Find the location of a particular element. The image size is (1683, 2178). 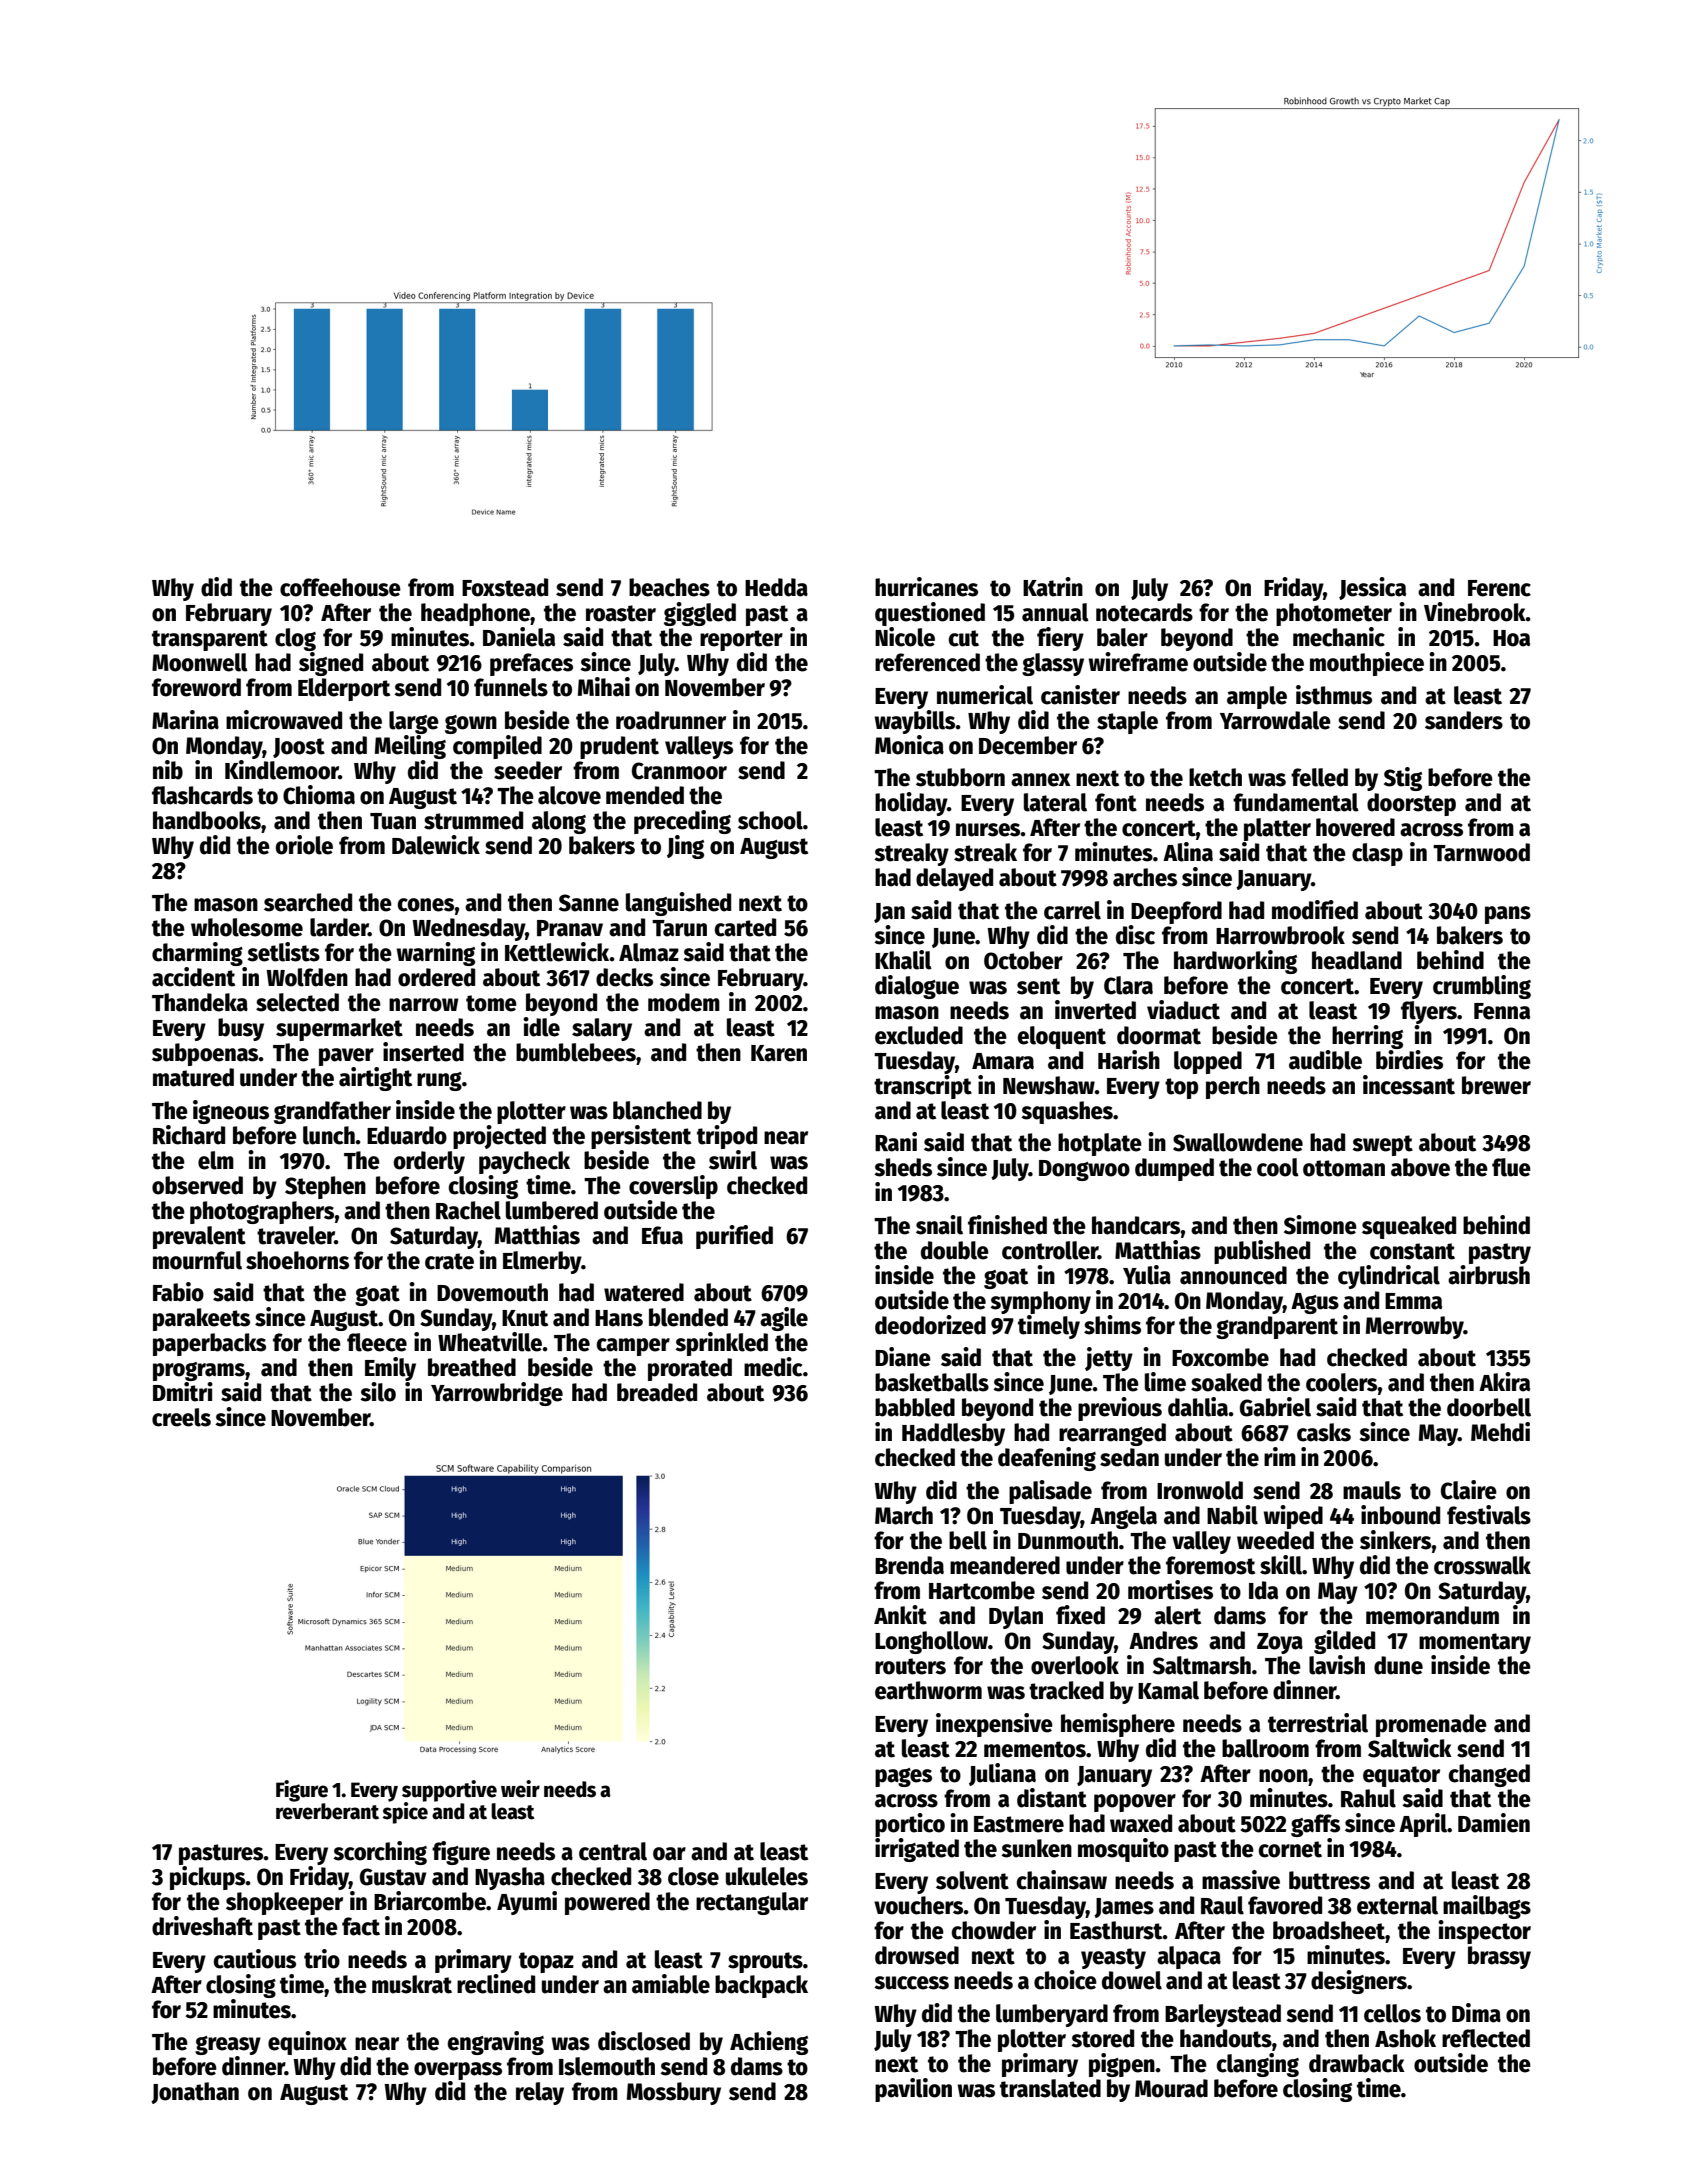

backpack is located at coordinates (761, 1986).
